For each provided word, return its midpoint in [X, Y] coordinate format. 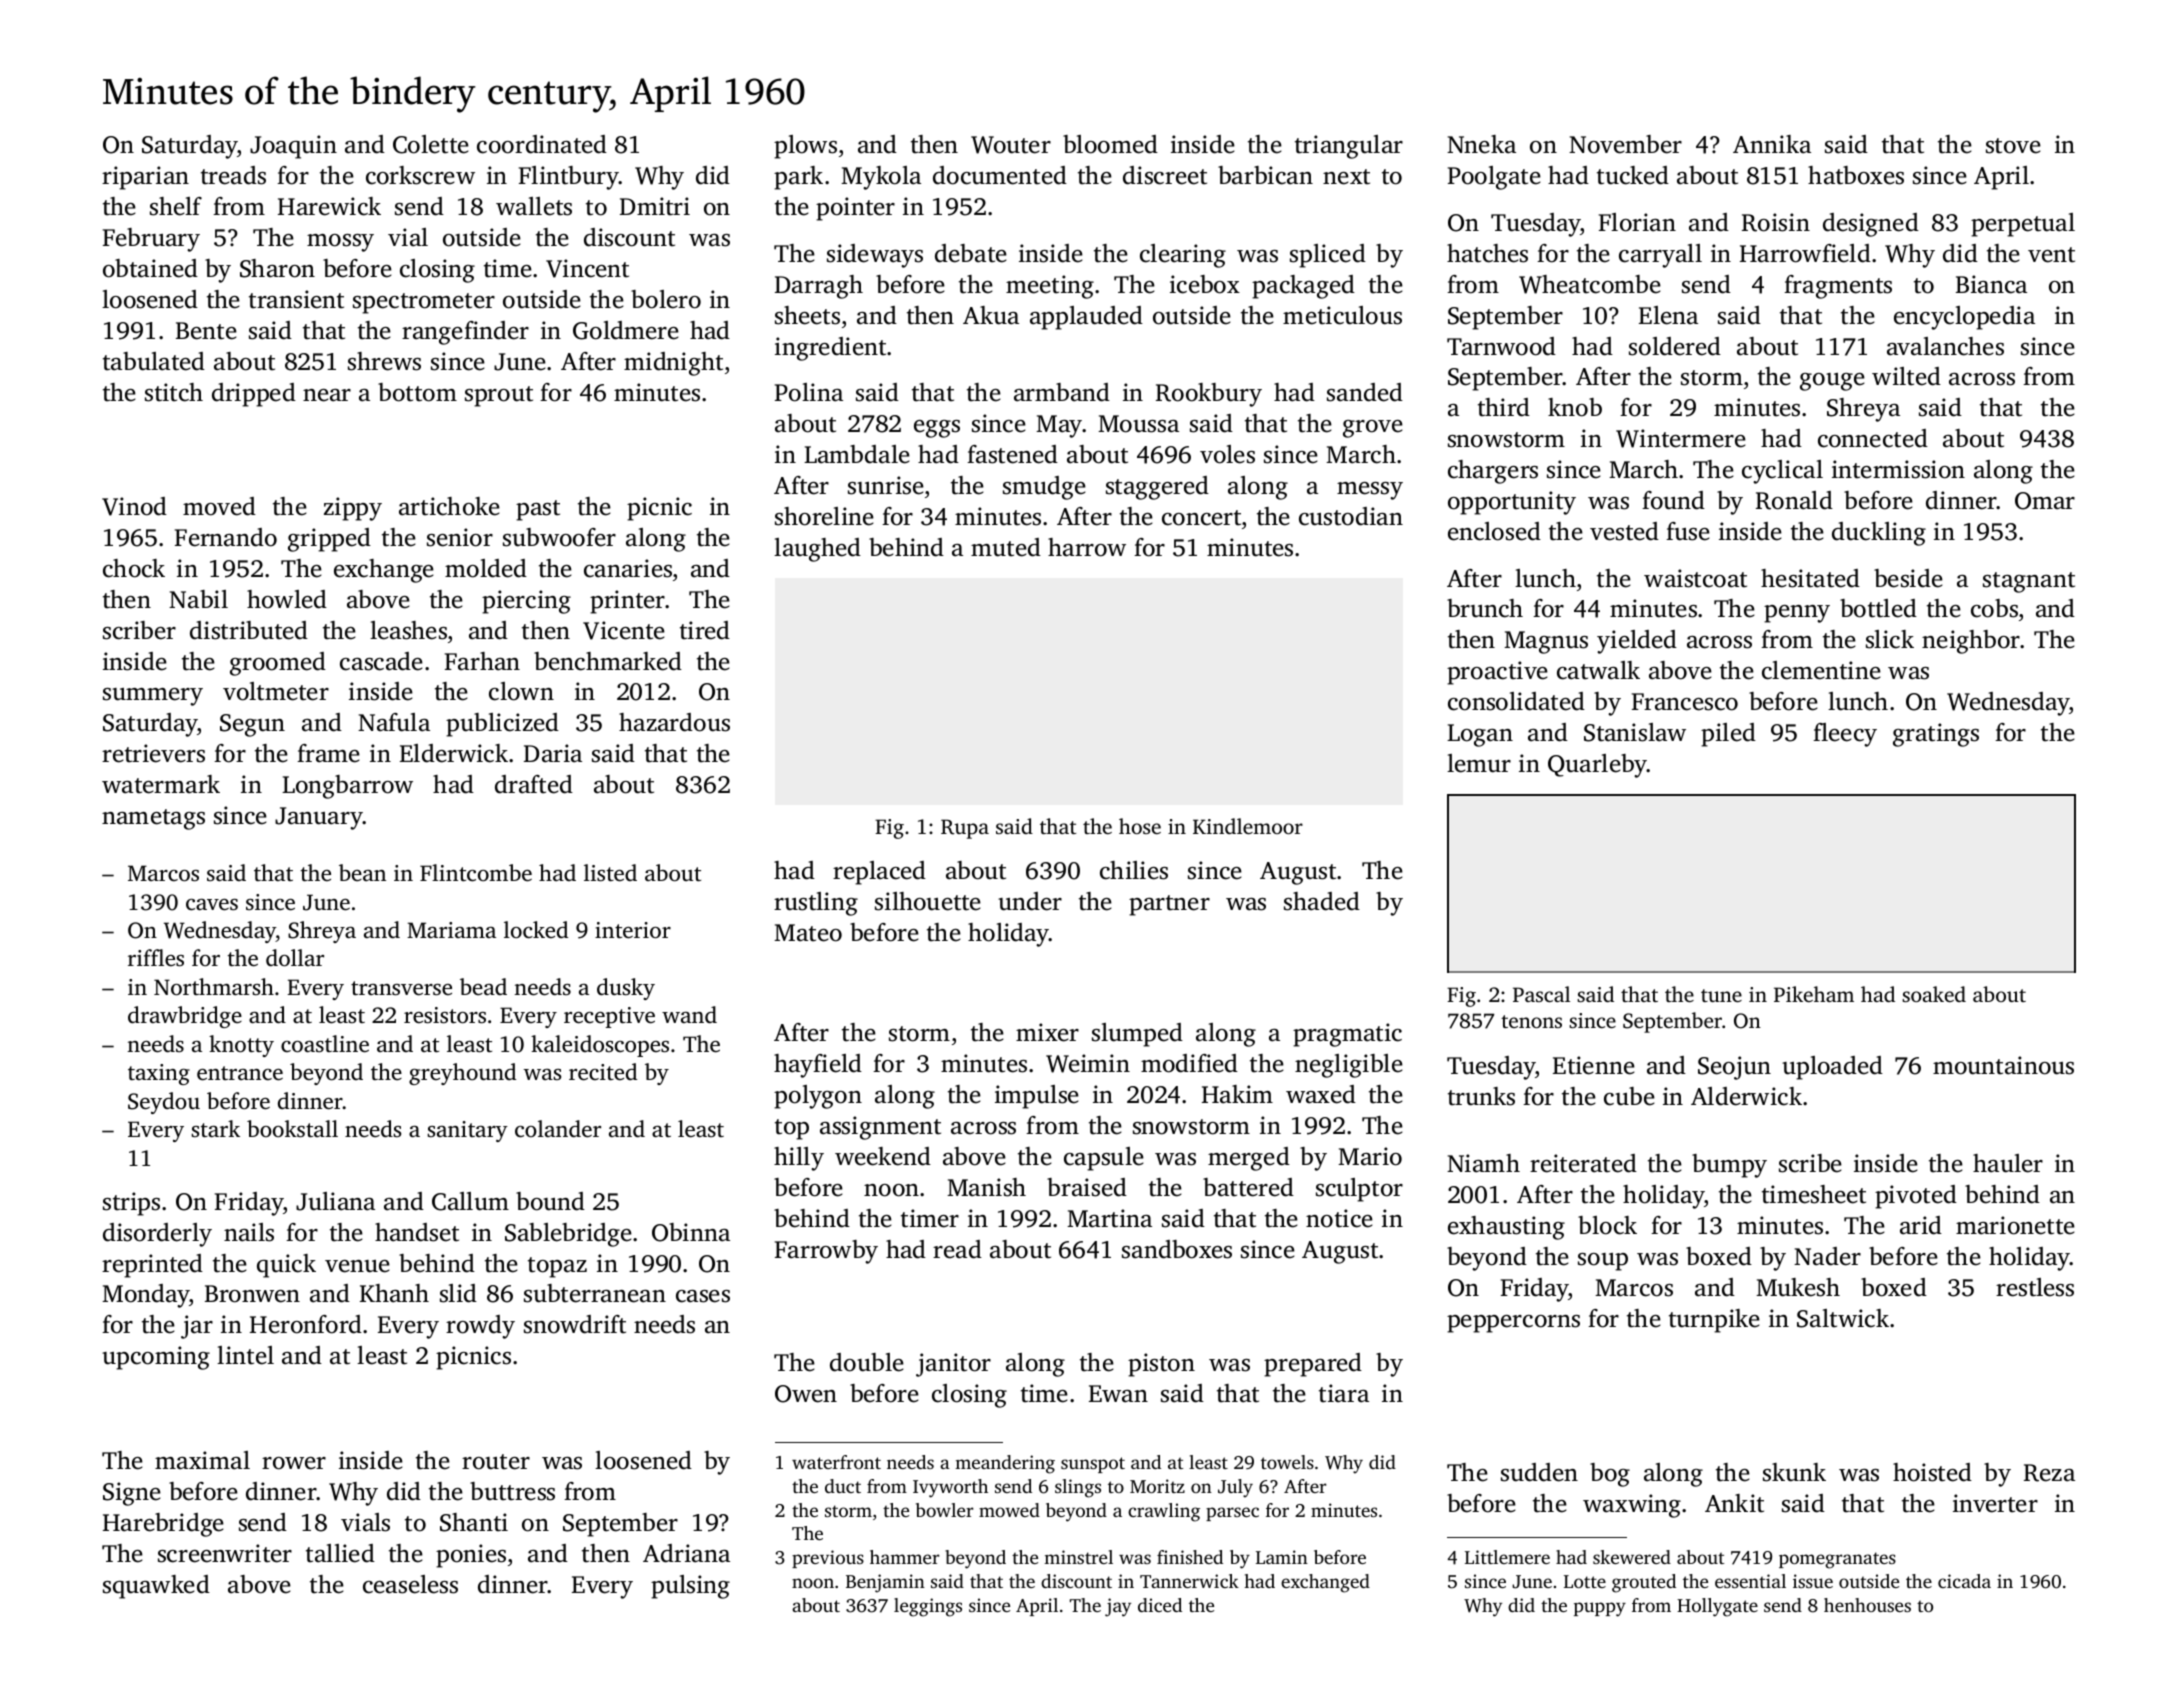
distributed [249, 630]
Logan [1480, 735]
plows [805, 147]
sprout [499, 396]
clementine [1821, 670]
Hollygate [1717, 1607]
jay [1118, 1607]
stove [2013, 146]
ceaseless [410, 1584]
